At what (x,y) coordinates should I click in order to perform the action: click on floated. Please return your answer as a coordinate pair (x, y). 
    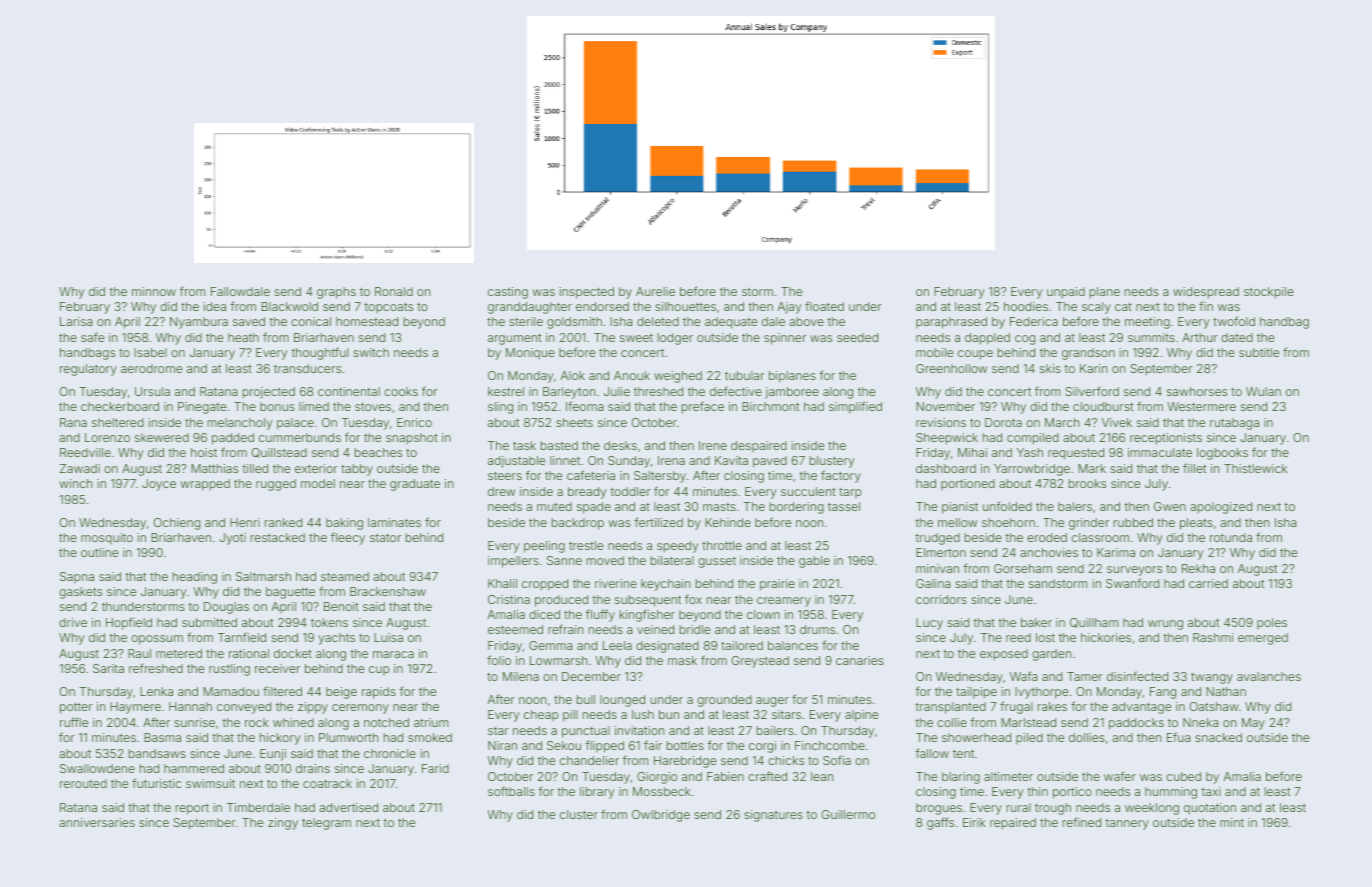
    Looking at the image, I should click on (824, 306).
